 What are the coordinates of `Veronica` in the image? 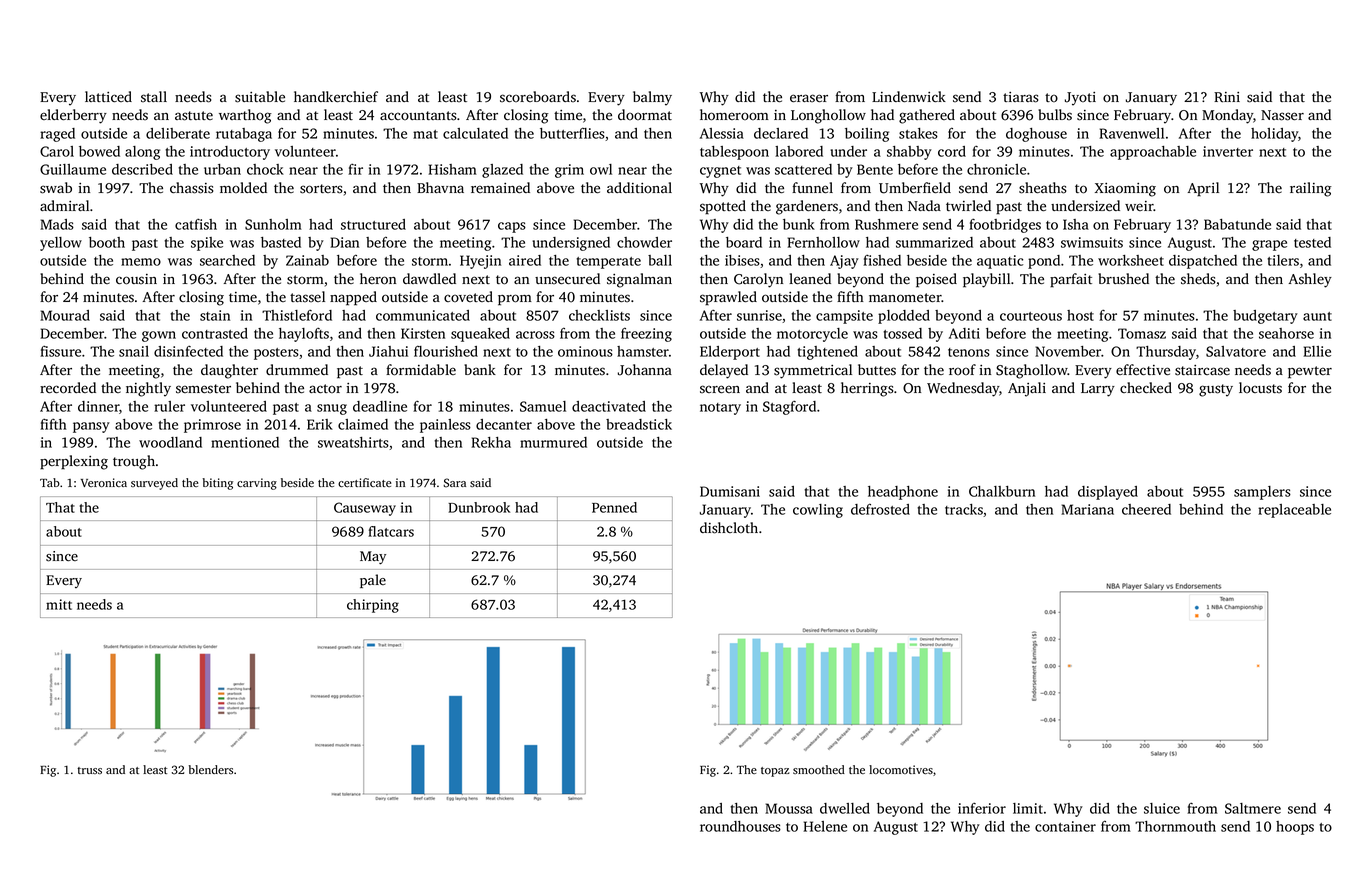 It's located at (104, 482).
